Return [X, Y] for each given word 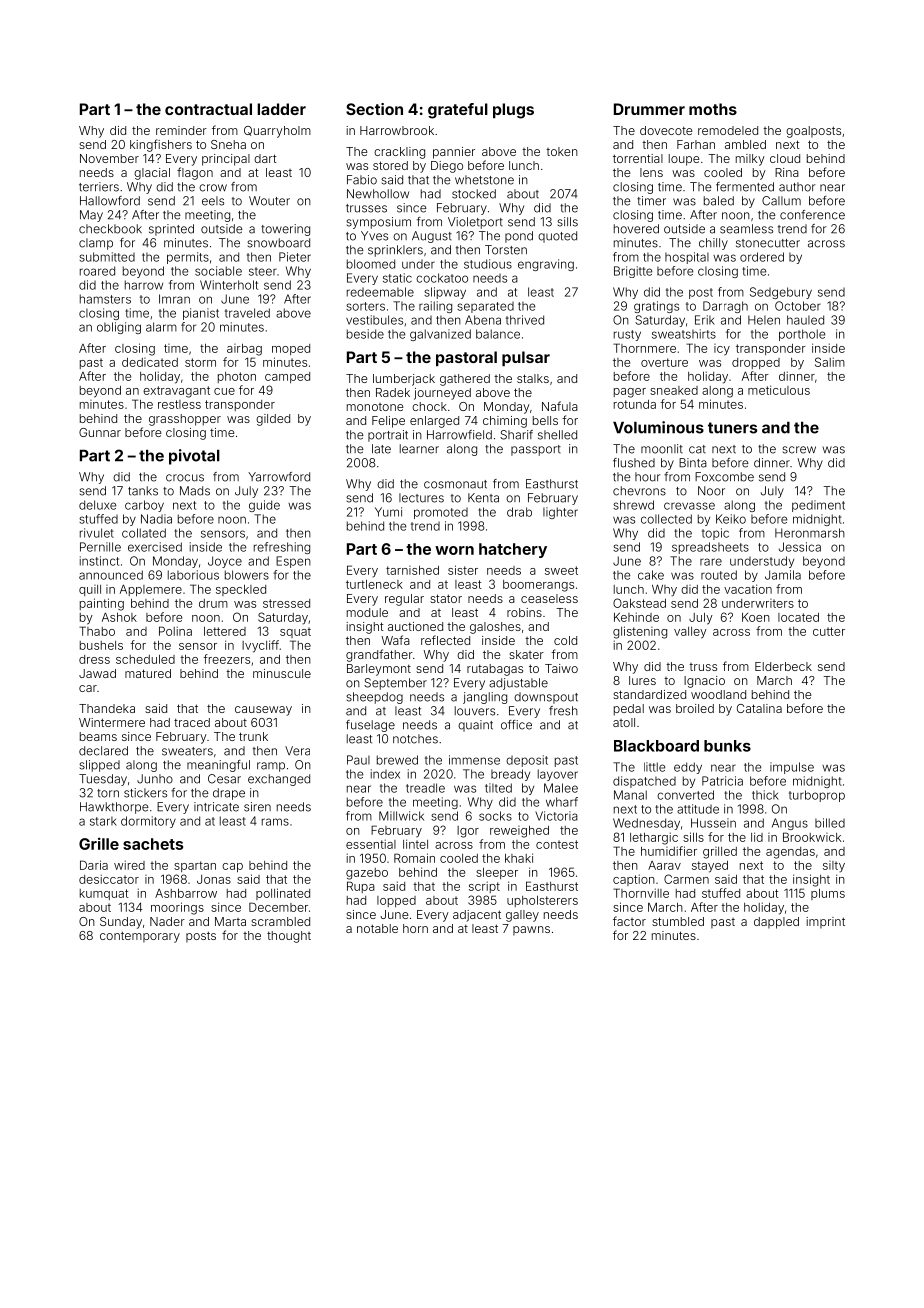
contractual [208, 109]
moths [713, 109]
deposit [527, 761]
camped [287, 377]
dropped [756, 363]
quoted [557, 237]
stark [103, 821]
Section [374, 109]
